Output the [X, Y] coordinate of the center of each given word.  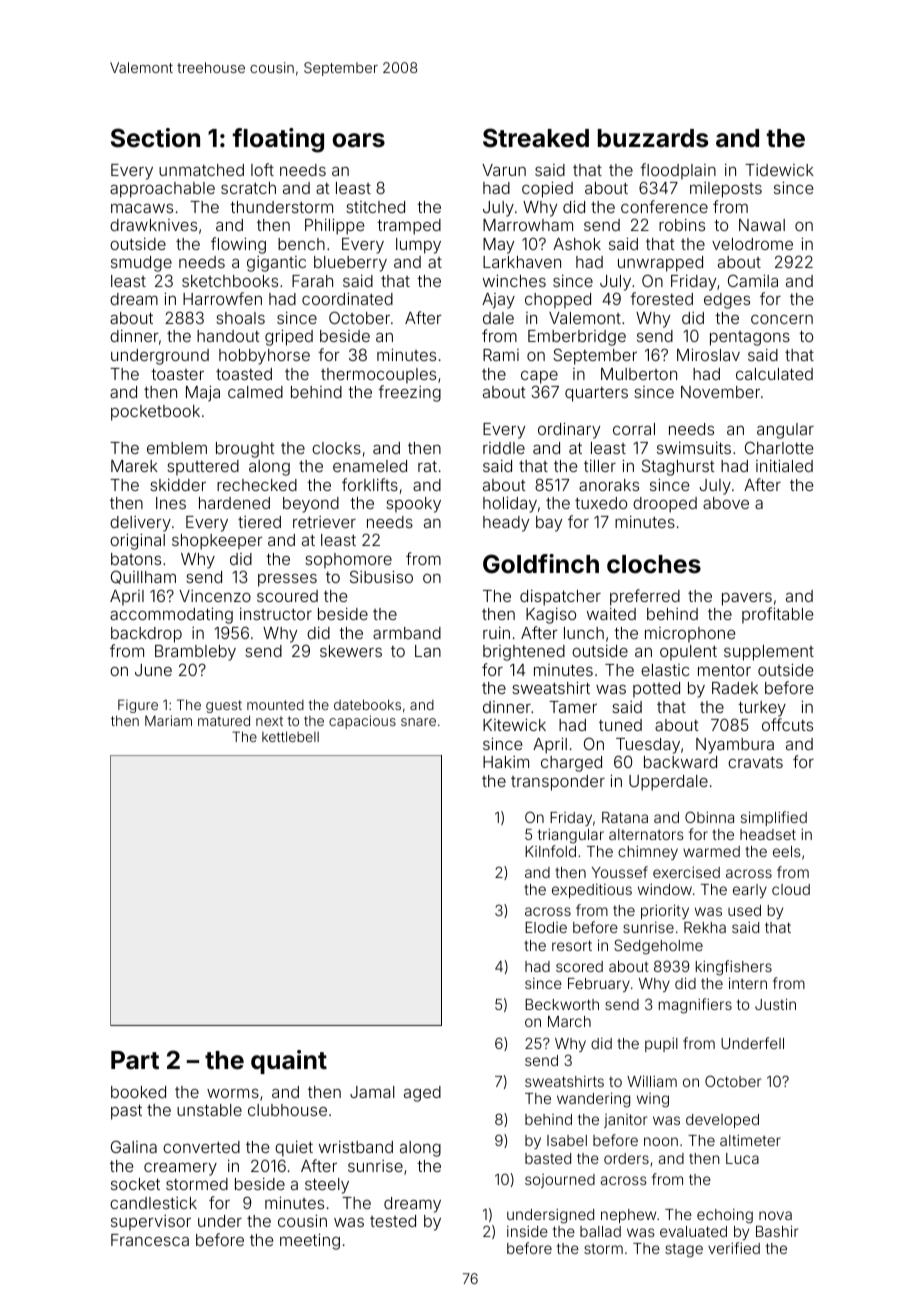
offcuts [787, 724]
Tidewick [779, 170]
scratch [248, 188]
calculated [774, 374]
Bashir [777, 1231]
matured [224, 720]
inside [527, 1231]
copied [547, 189]
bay [549, 524]
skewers [351, 651]
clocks [336, 448]
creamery [180, 1169]
